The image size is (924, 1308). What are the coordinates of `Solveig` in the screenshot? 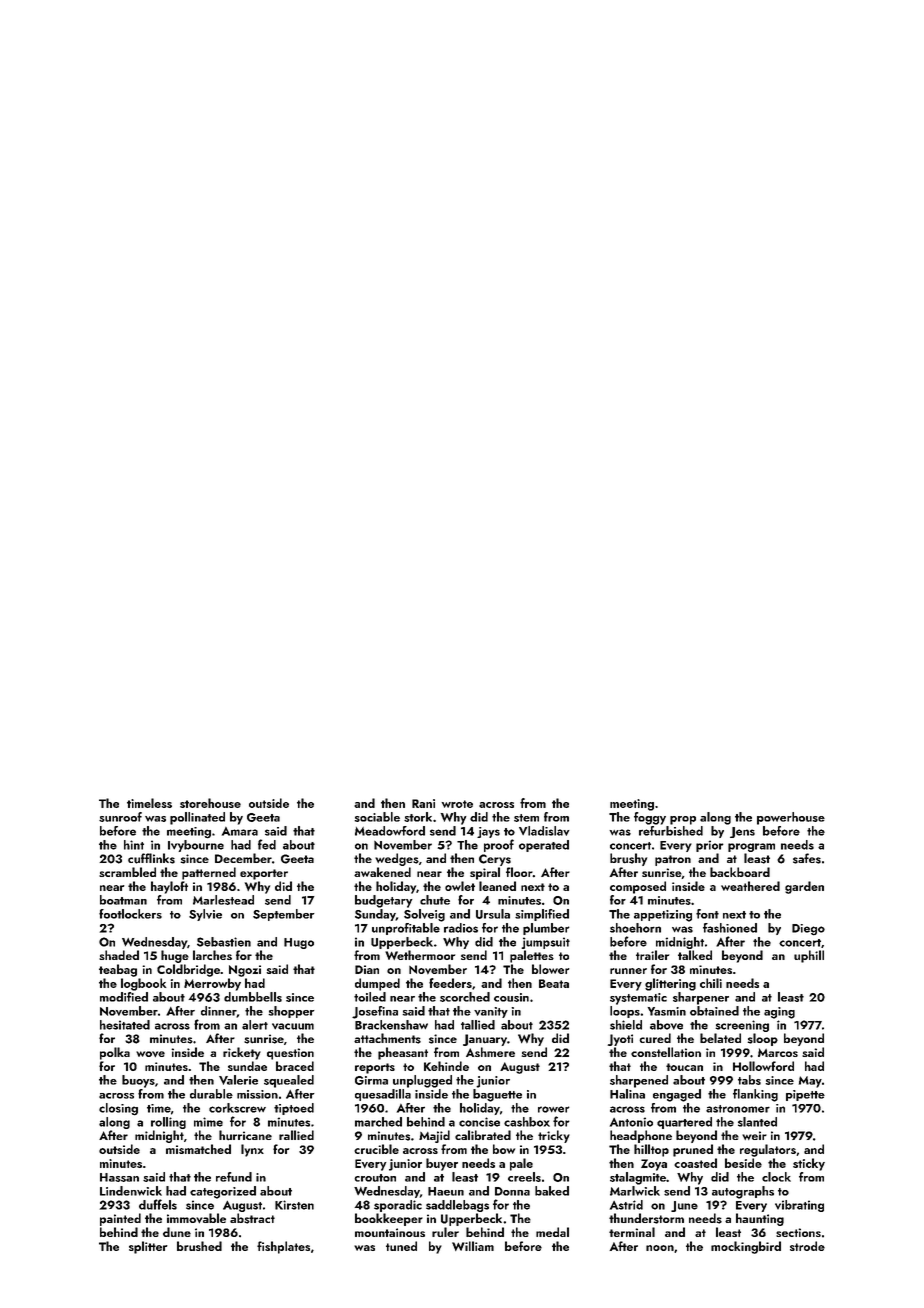 It's located at (424, 915).
